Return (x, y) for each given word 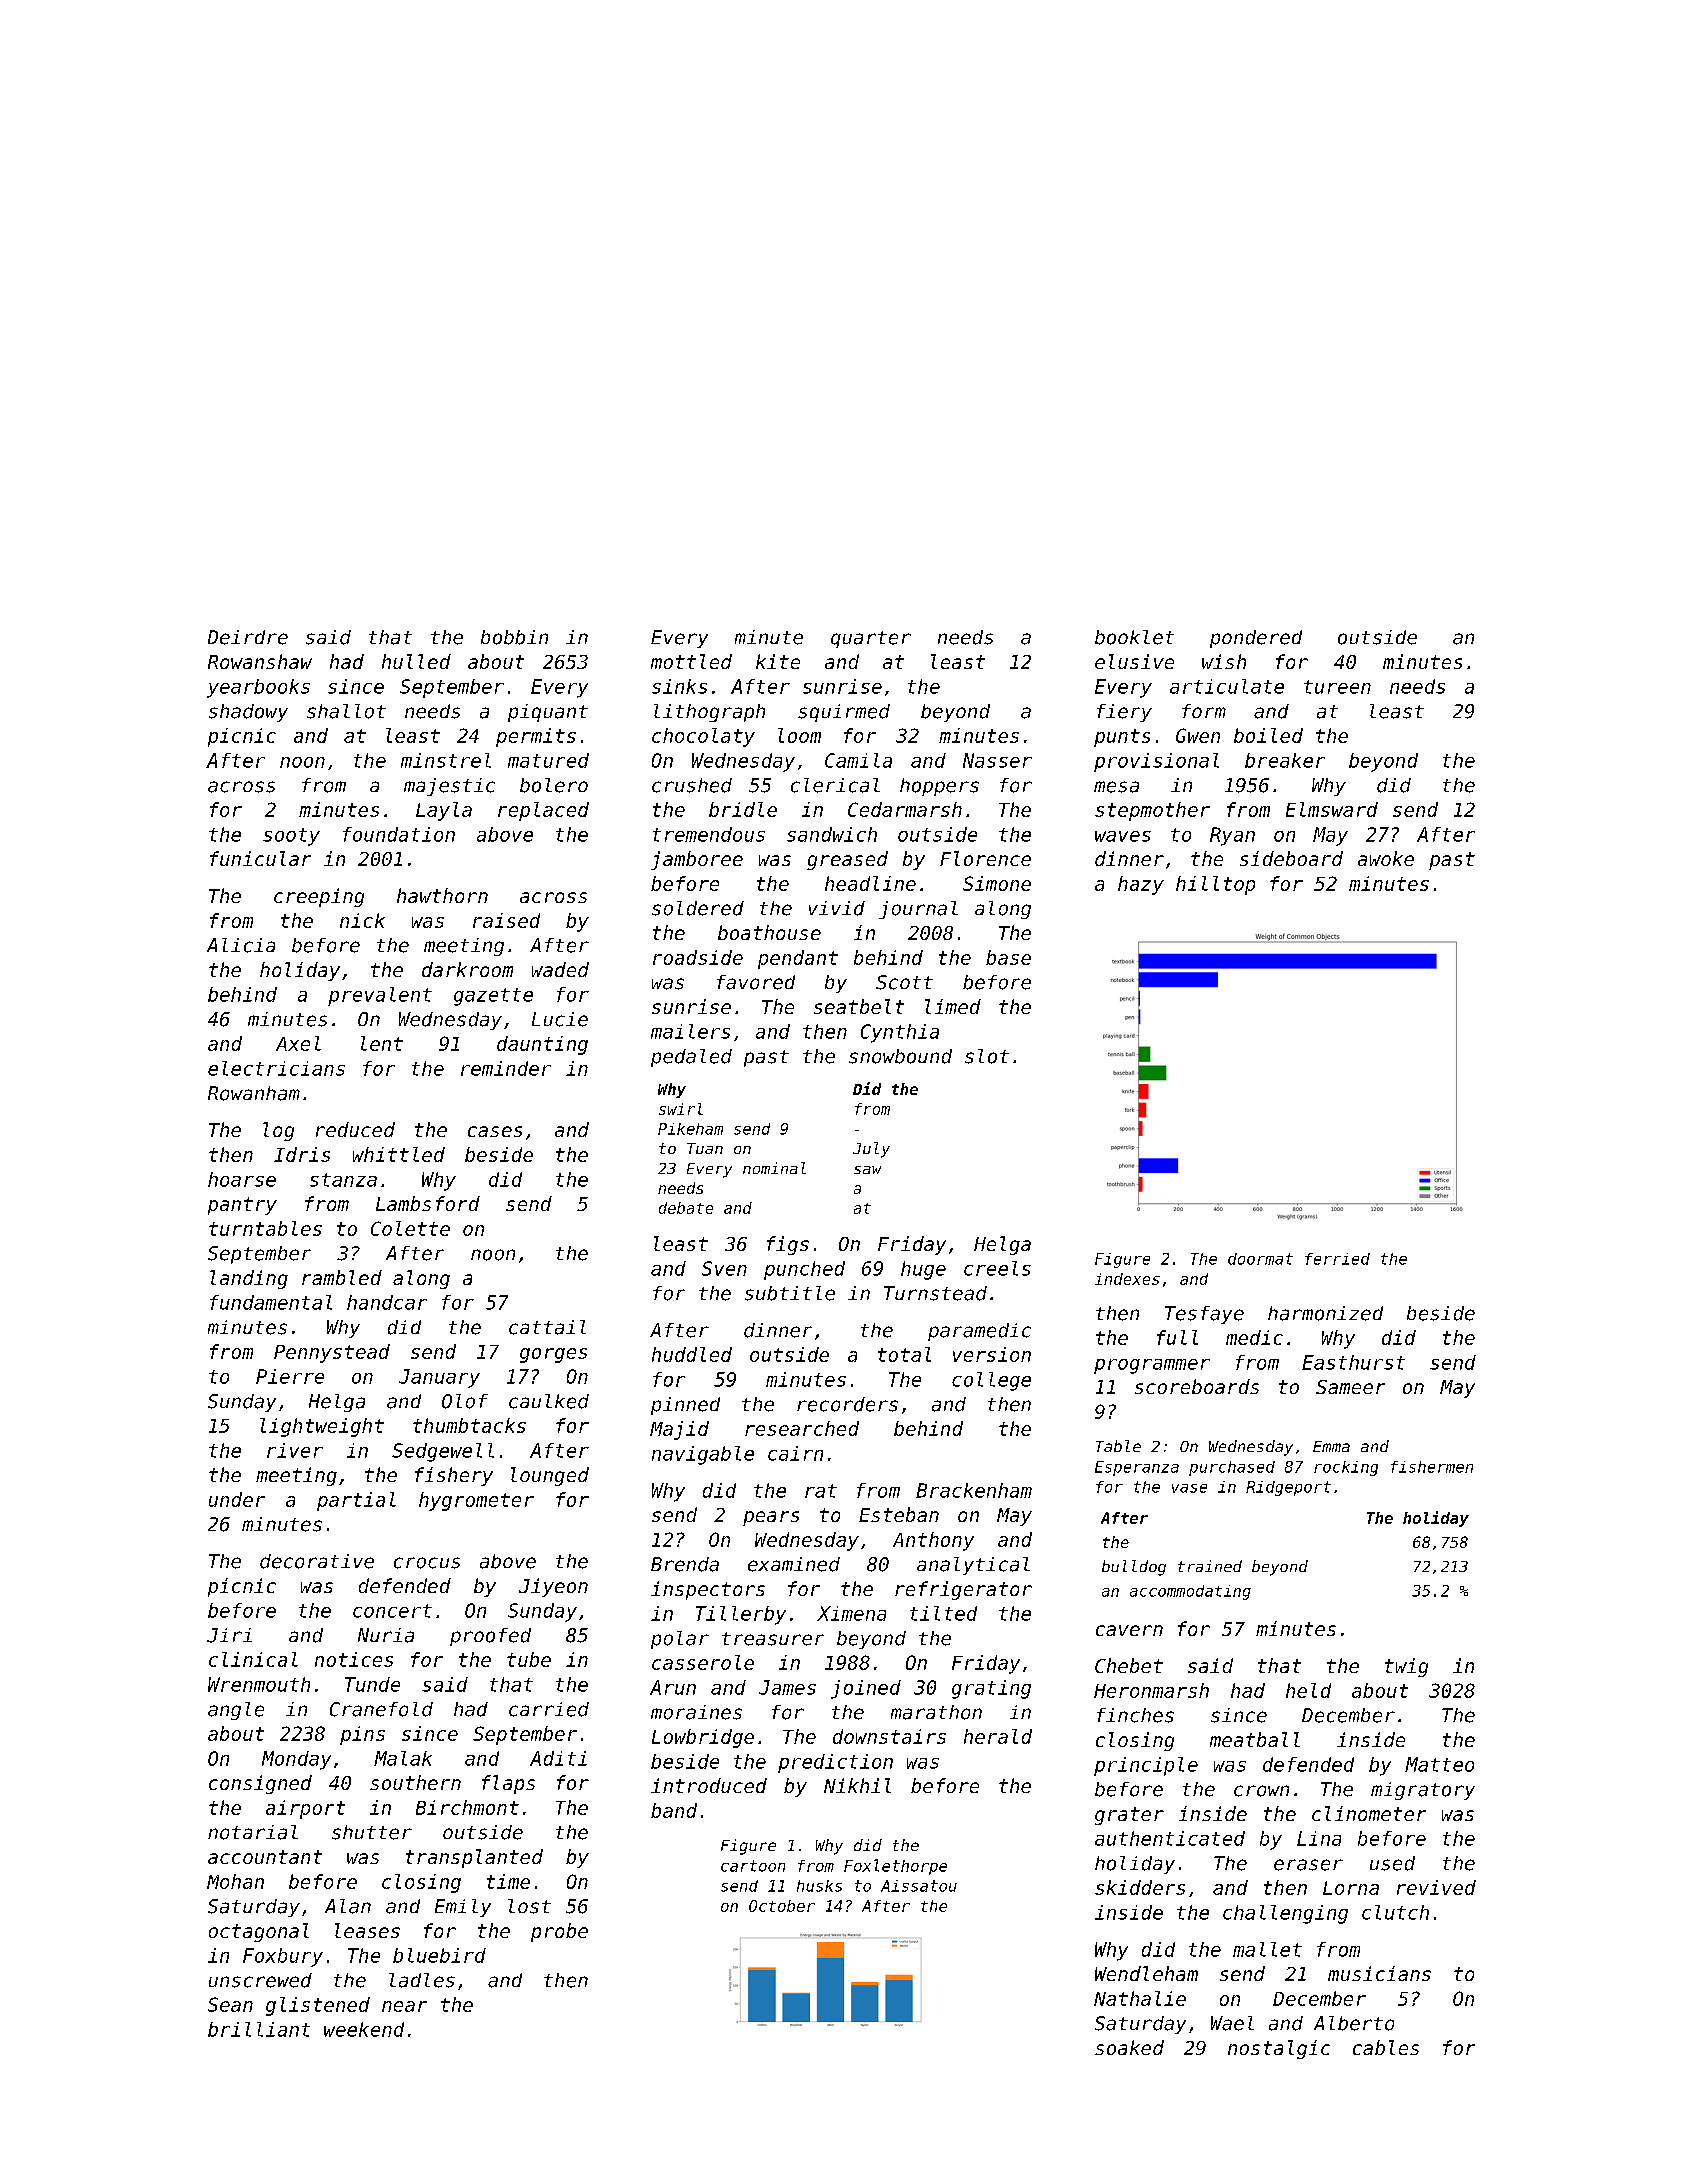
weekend (364, 2029)
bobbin (514, 637)
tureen (1337, 687)
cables (1386, 2047)
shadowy (248, 713)
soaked (1129, 2047)
